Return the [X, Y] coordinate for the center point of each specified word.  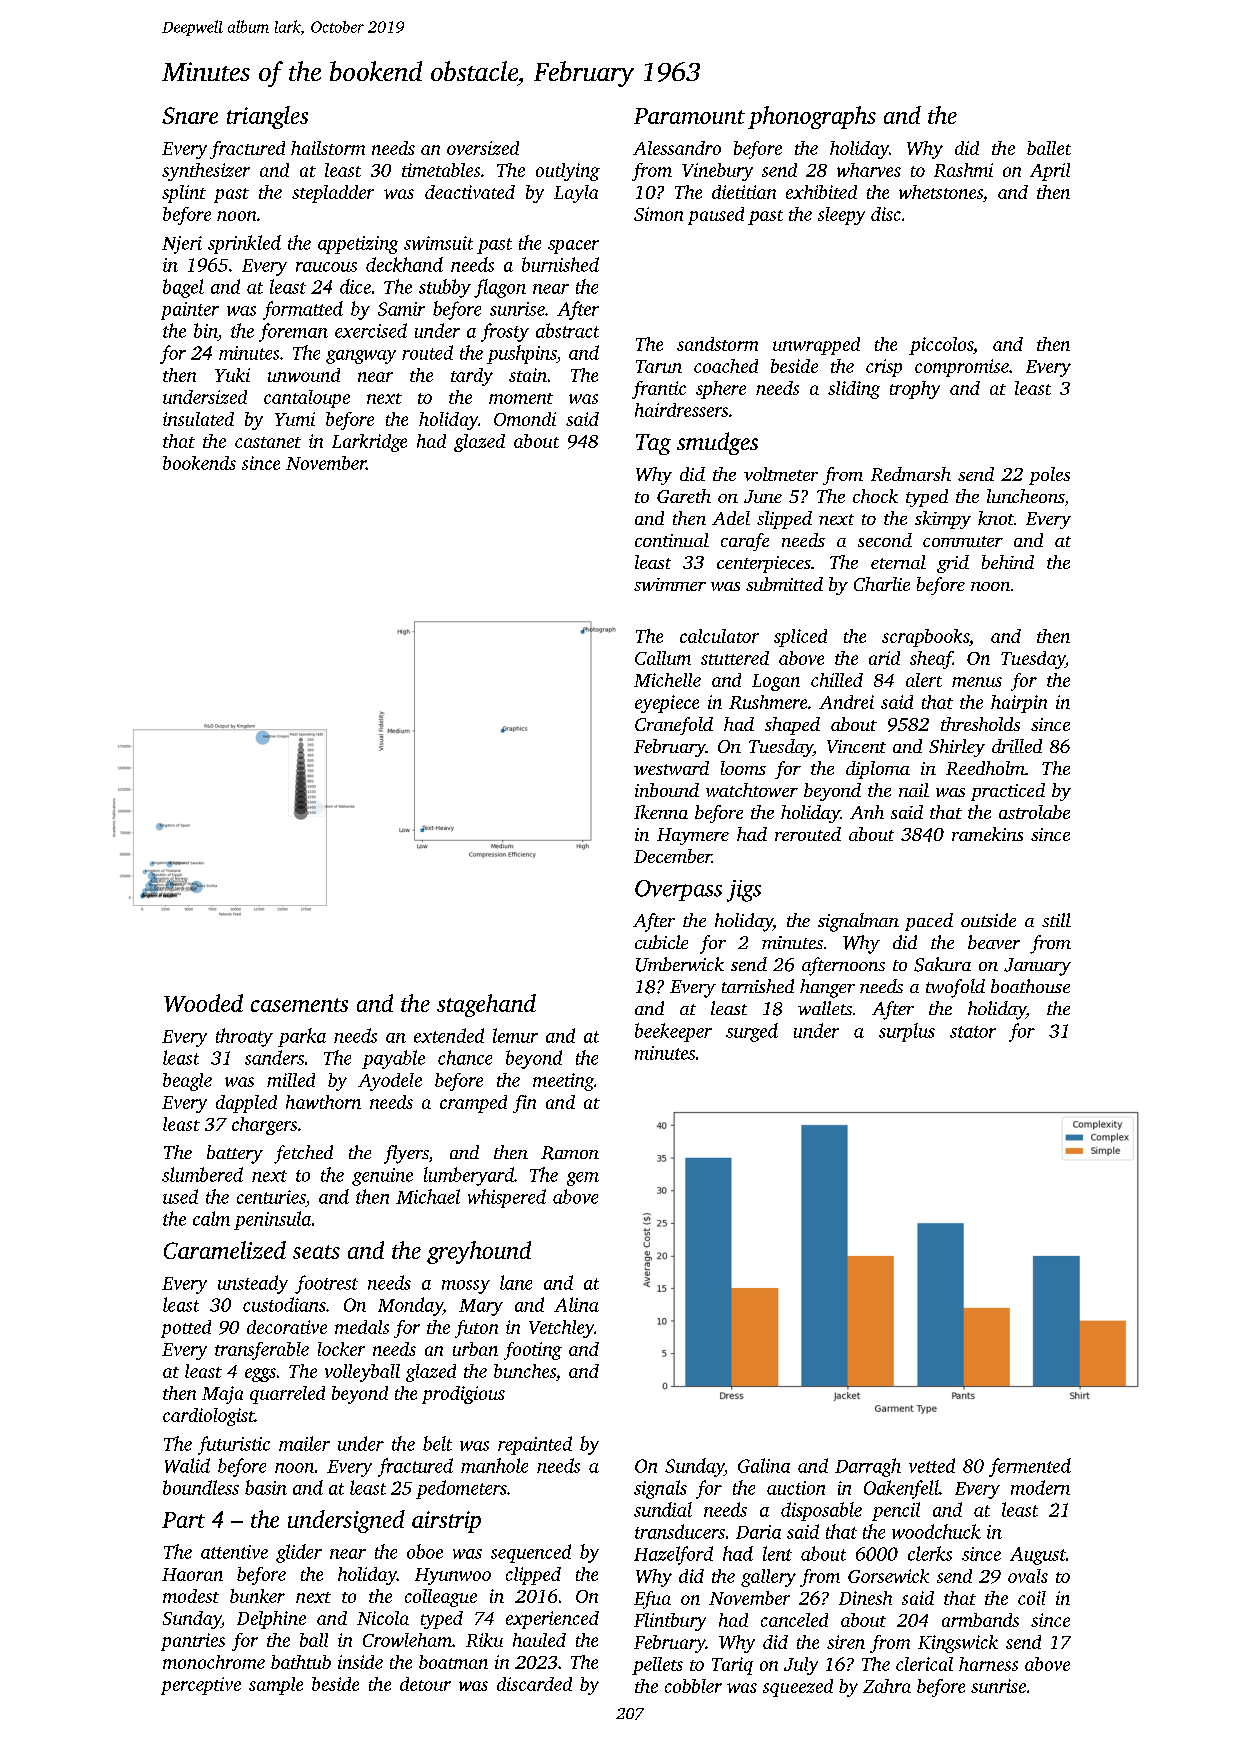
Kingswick [958, 1644]
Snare [190, 115]
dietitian [744, 192]
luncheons [1025, 496]
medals [362, 1327]
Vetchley [561, 1329]
